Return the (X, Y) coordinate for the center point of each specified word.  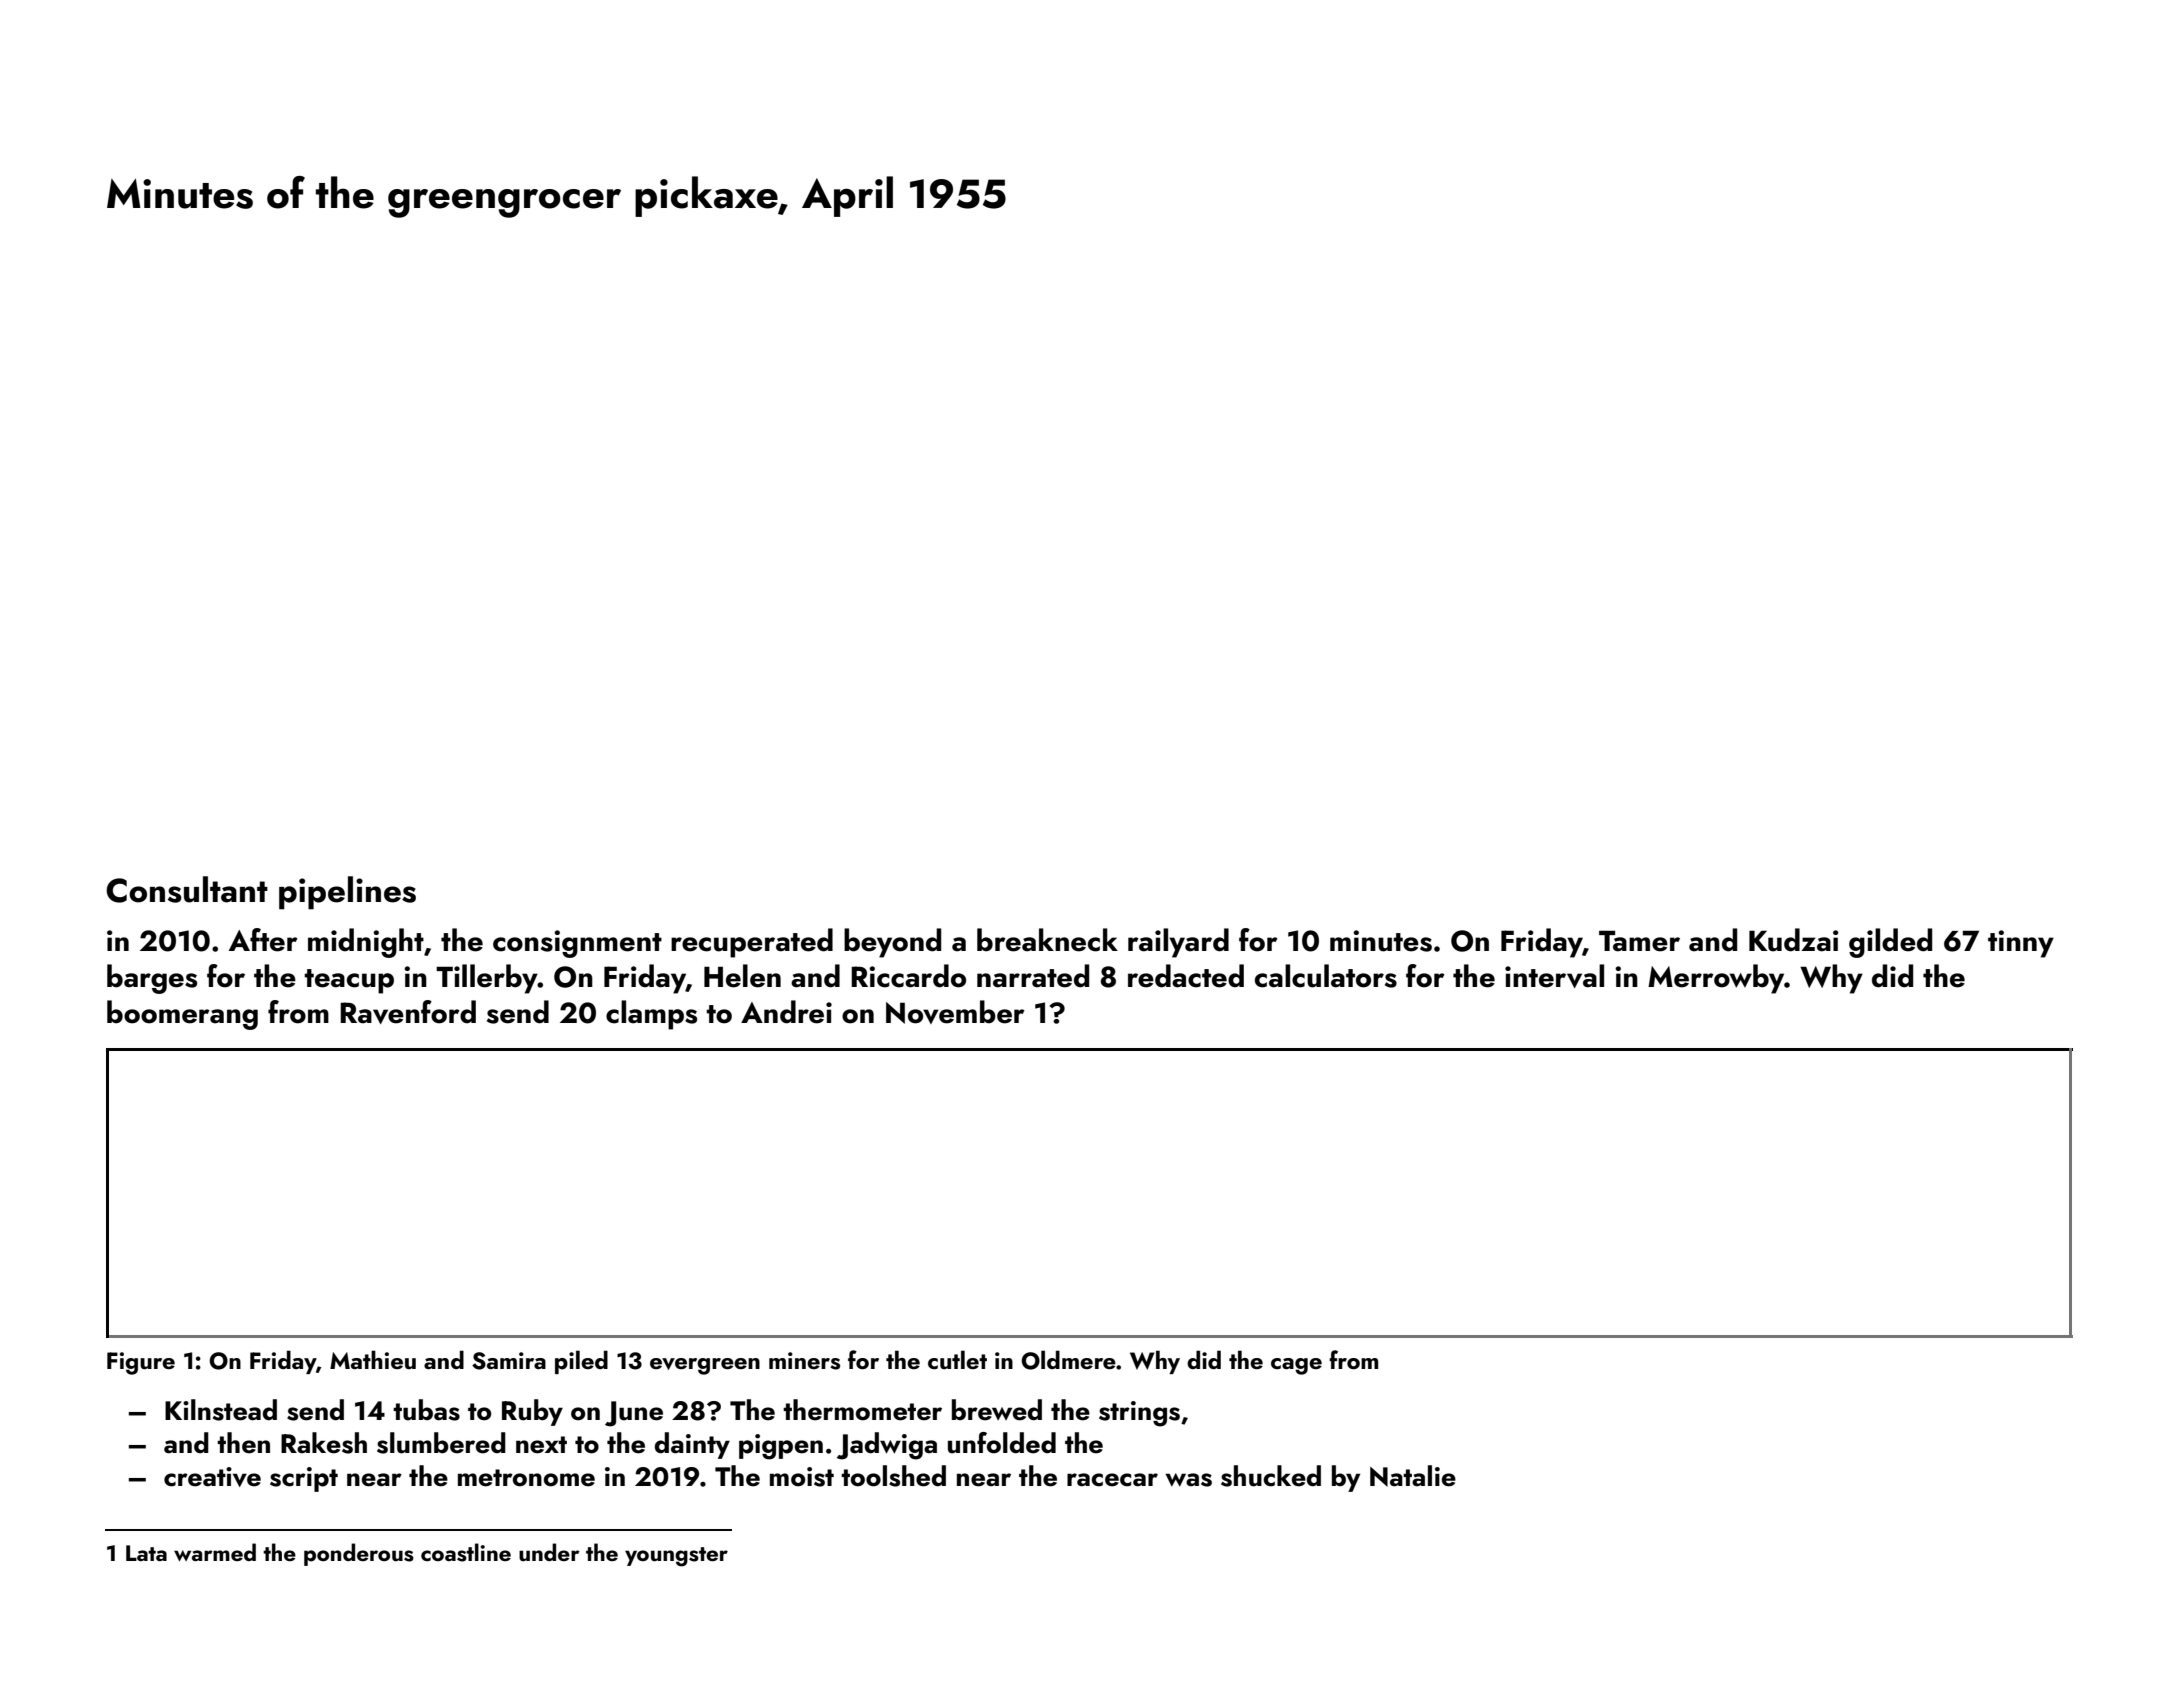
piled (581, 1362)
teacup (349, 981)
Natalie (1413, 1476)
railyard (1178, 943)
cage (1296, 1366)
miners (804, 1361)
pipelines (347, 893)
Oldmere (1068, 1360)
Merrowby (1716, 979)
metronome (526, 1478)
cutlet (957, 1359)
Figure (141, 1363)
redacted (1186, 976)
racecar (1112, 1480)
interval (1554, 976)
